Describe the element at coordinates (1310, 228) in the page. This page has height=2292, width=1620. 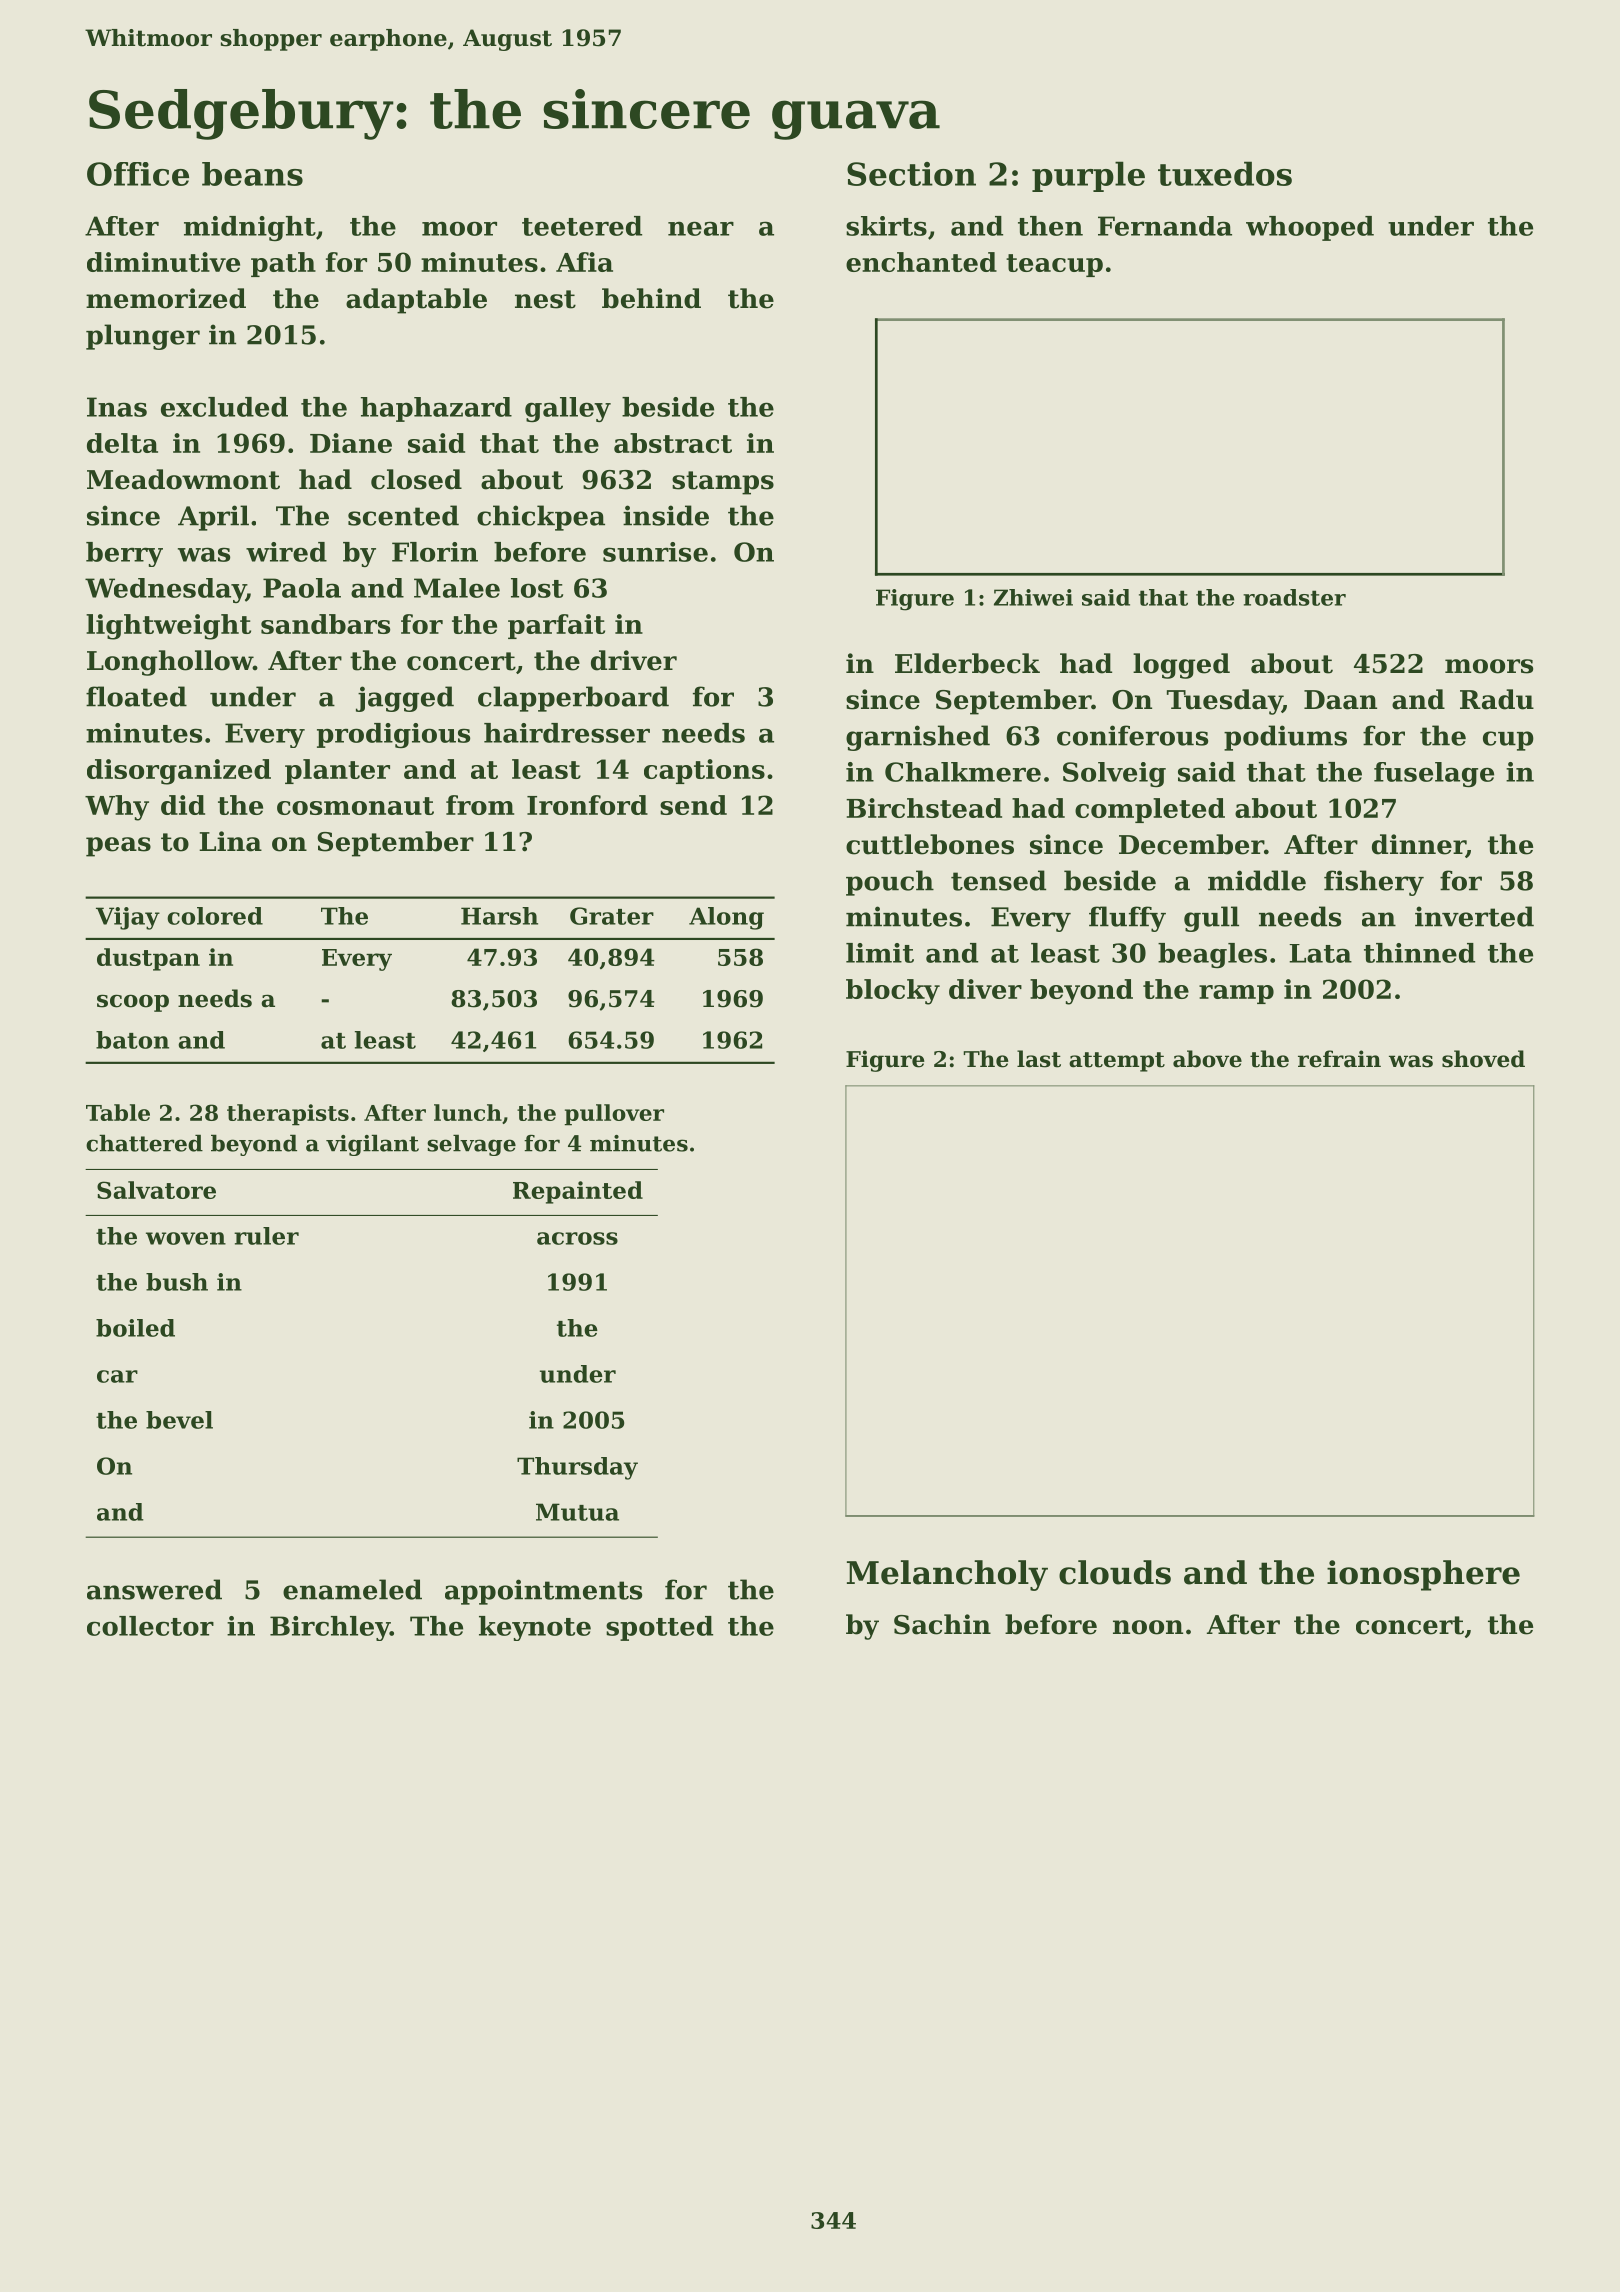
I see `whooped` at that location.
